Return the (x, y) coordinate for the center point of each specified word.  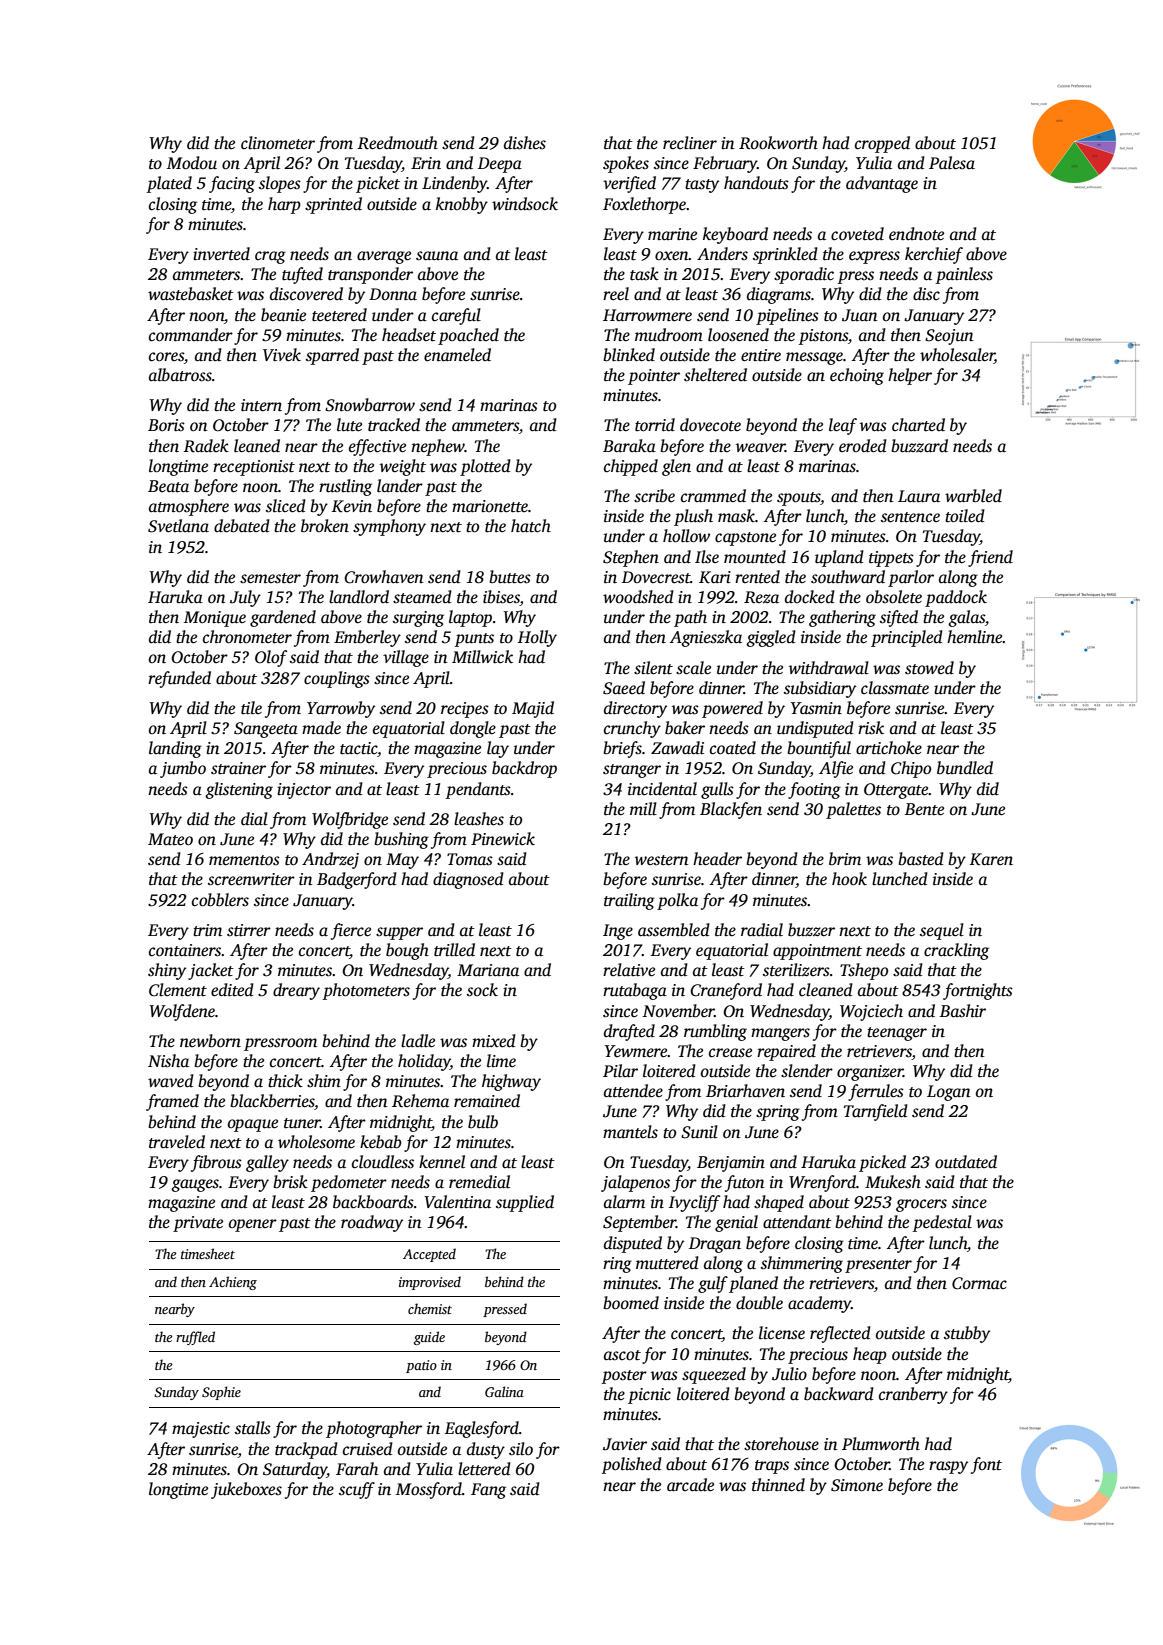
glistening (239, 790)
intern (261, 405)
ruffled (195, 1338)
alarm (624, 1202)
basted (921, 859)
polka (677, 901)
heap (870, 1355)
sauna (437, 256)
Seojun (949, 337)
